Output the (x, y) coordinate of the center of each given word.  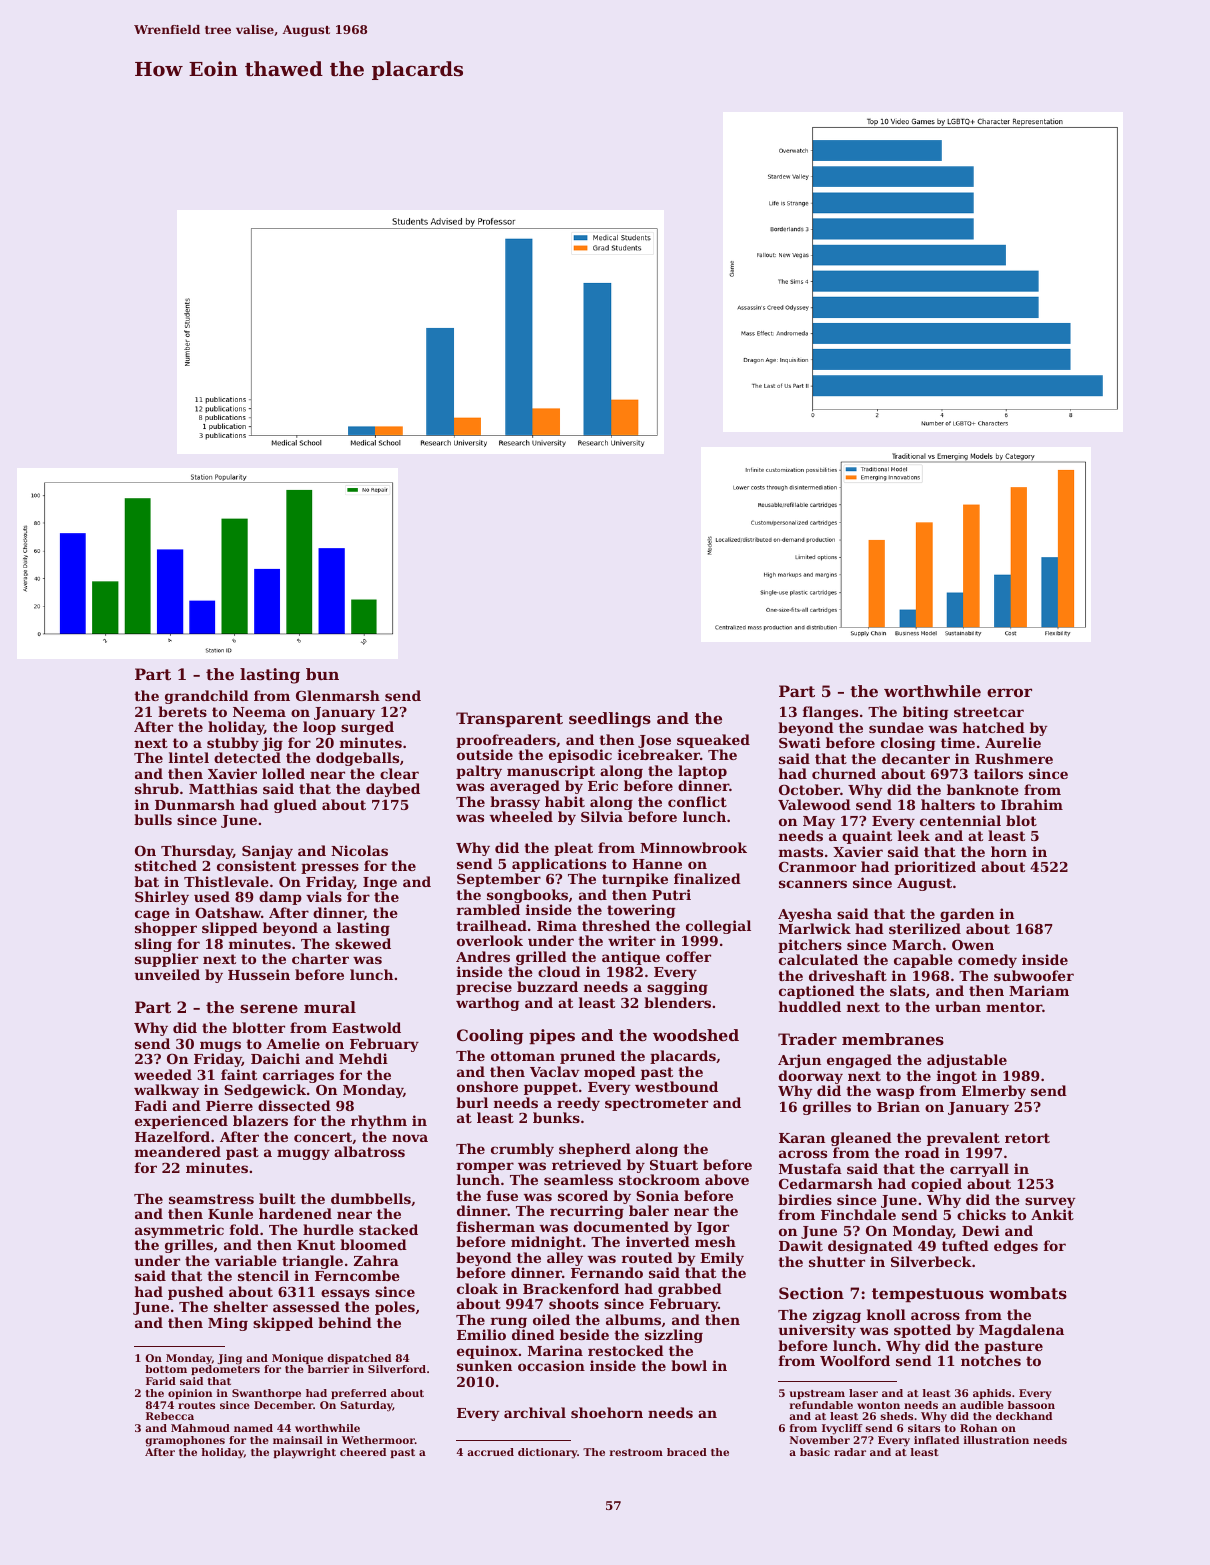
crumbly (522, 1150)
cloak (477, 1288)
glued (295, 806)
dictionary (547, 1453)
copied (936, 1185)
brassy (515, 803)
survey (1050, 1202)
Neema (259, 712)
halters (948, 804)
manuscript (551, 772)
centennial (960, 820)
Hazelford (172, 1136)
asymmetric (179, 1231)
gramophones (185, 1441)
